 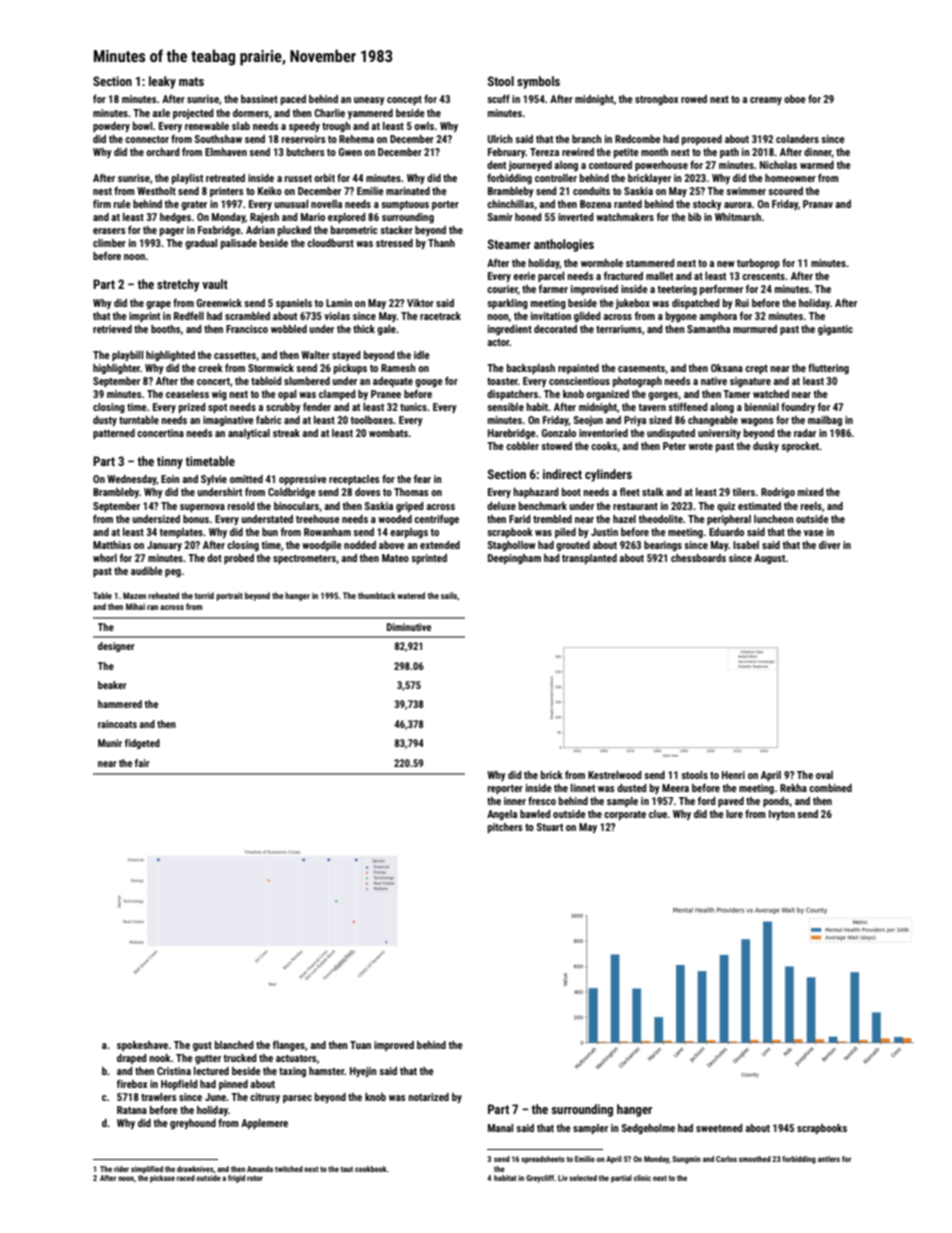 What do you see at coordinates (825, 421) in the screenshot?
I see `mailbag` at bounding box center [825, 421].
